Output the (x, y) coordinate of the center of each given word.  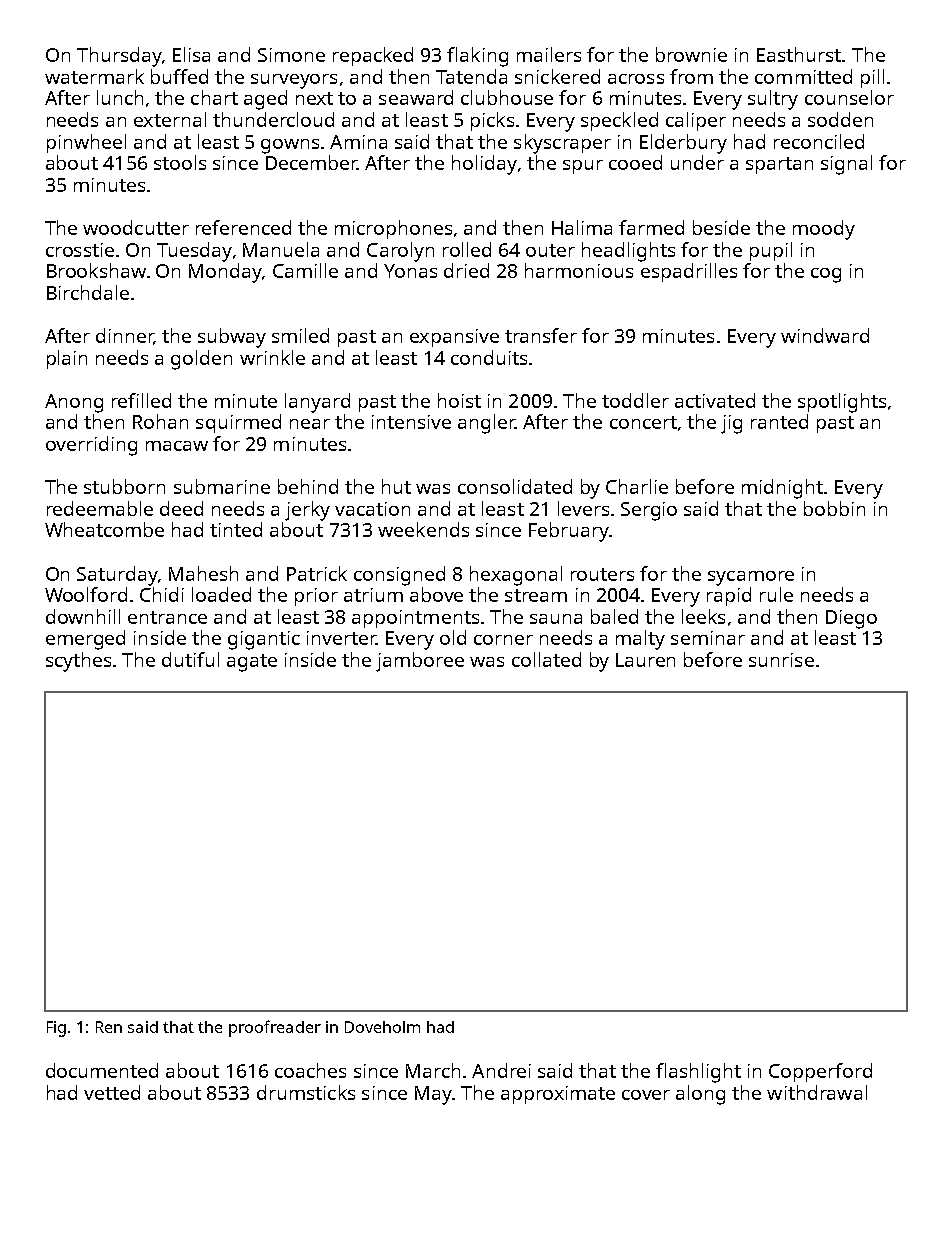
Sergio (649, 511)
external (170, 119)
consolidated (515, 486)
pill (872, 78)
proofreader (275, 1028)
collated (546, 659)
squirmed (238, 423)
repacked (373, 56)
